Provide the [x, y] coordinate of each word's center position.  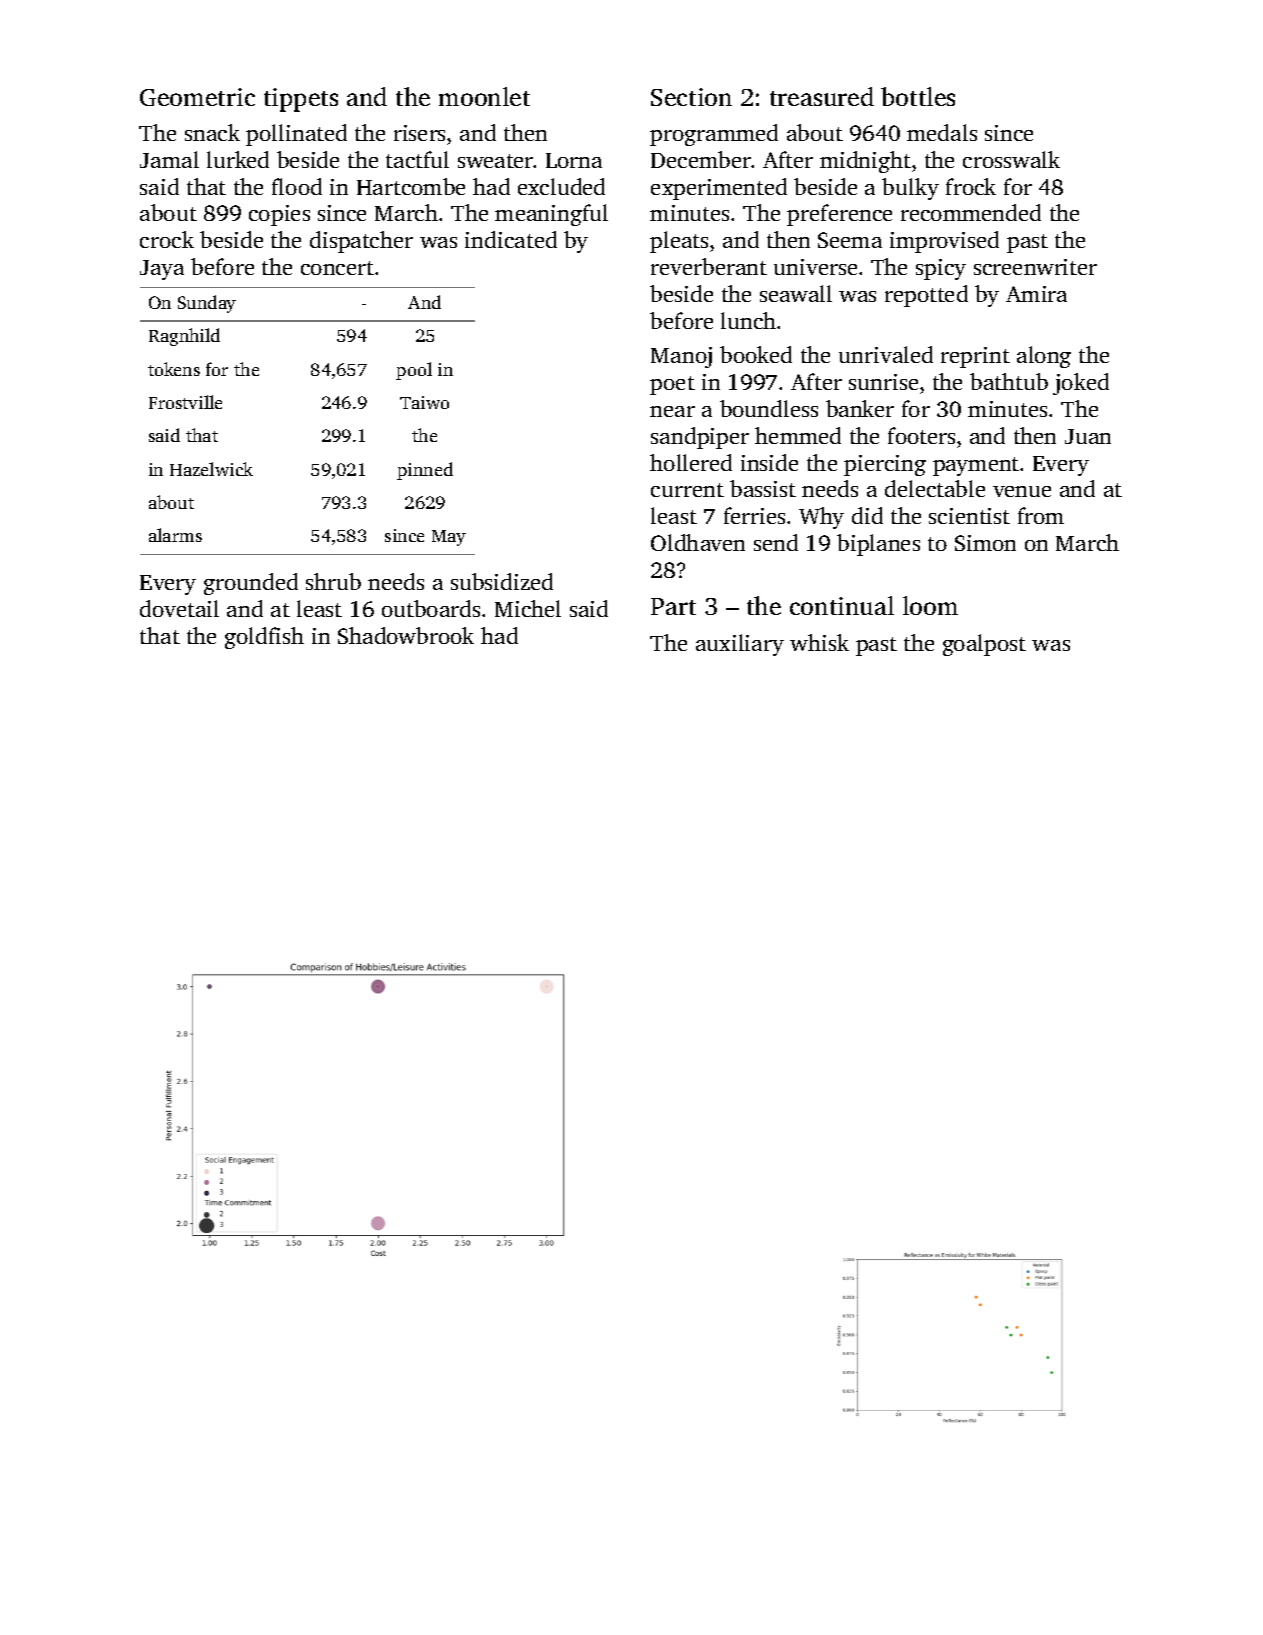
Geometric [197, 97]
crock [167, 239]
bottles [918, 96]
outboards [431, 608]
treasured [822, 96]
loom [930, 605]
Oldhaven [698, 542]
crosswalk [1011, 159]
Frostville [185, 402]
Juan [1088, 436]
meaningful [551, 215]
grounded [251, 584]
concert [337, 268]
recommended [971, 212]
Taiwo [424, 402]
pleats [679, 242]
